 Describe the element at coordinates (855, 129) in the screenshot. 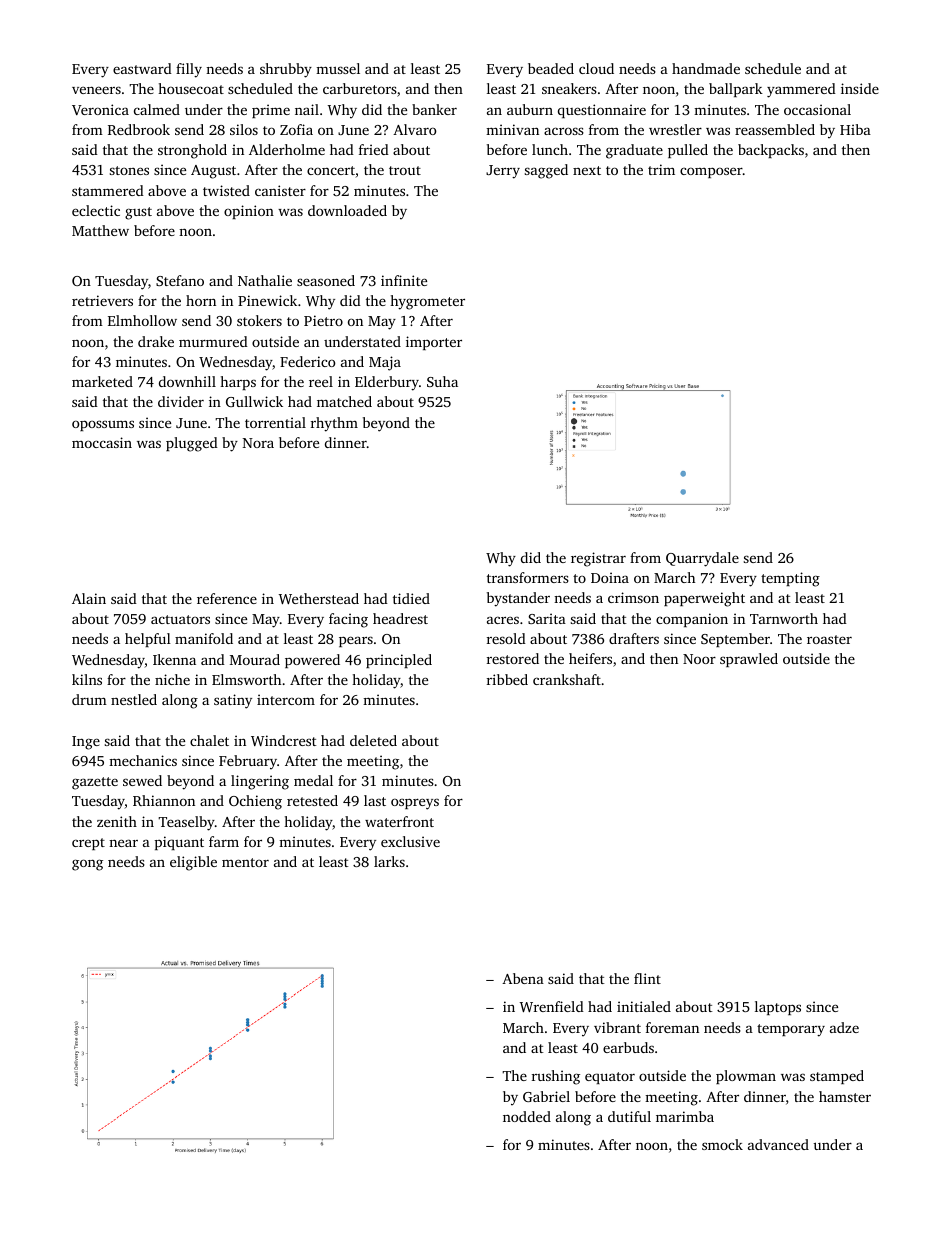

I see `Hiba` at that location.
